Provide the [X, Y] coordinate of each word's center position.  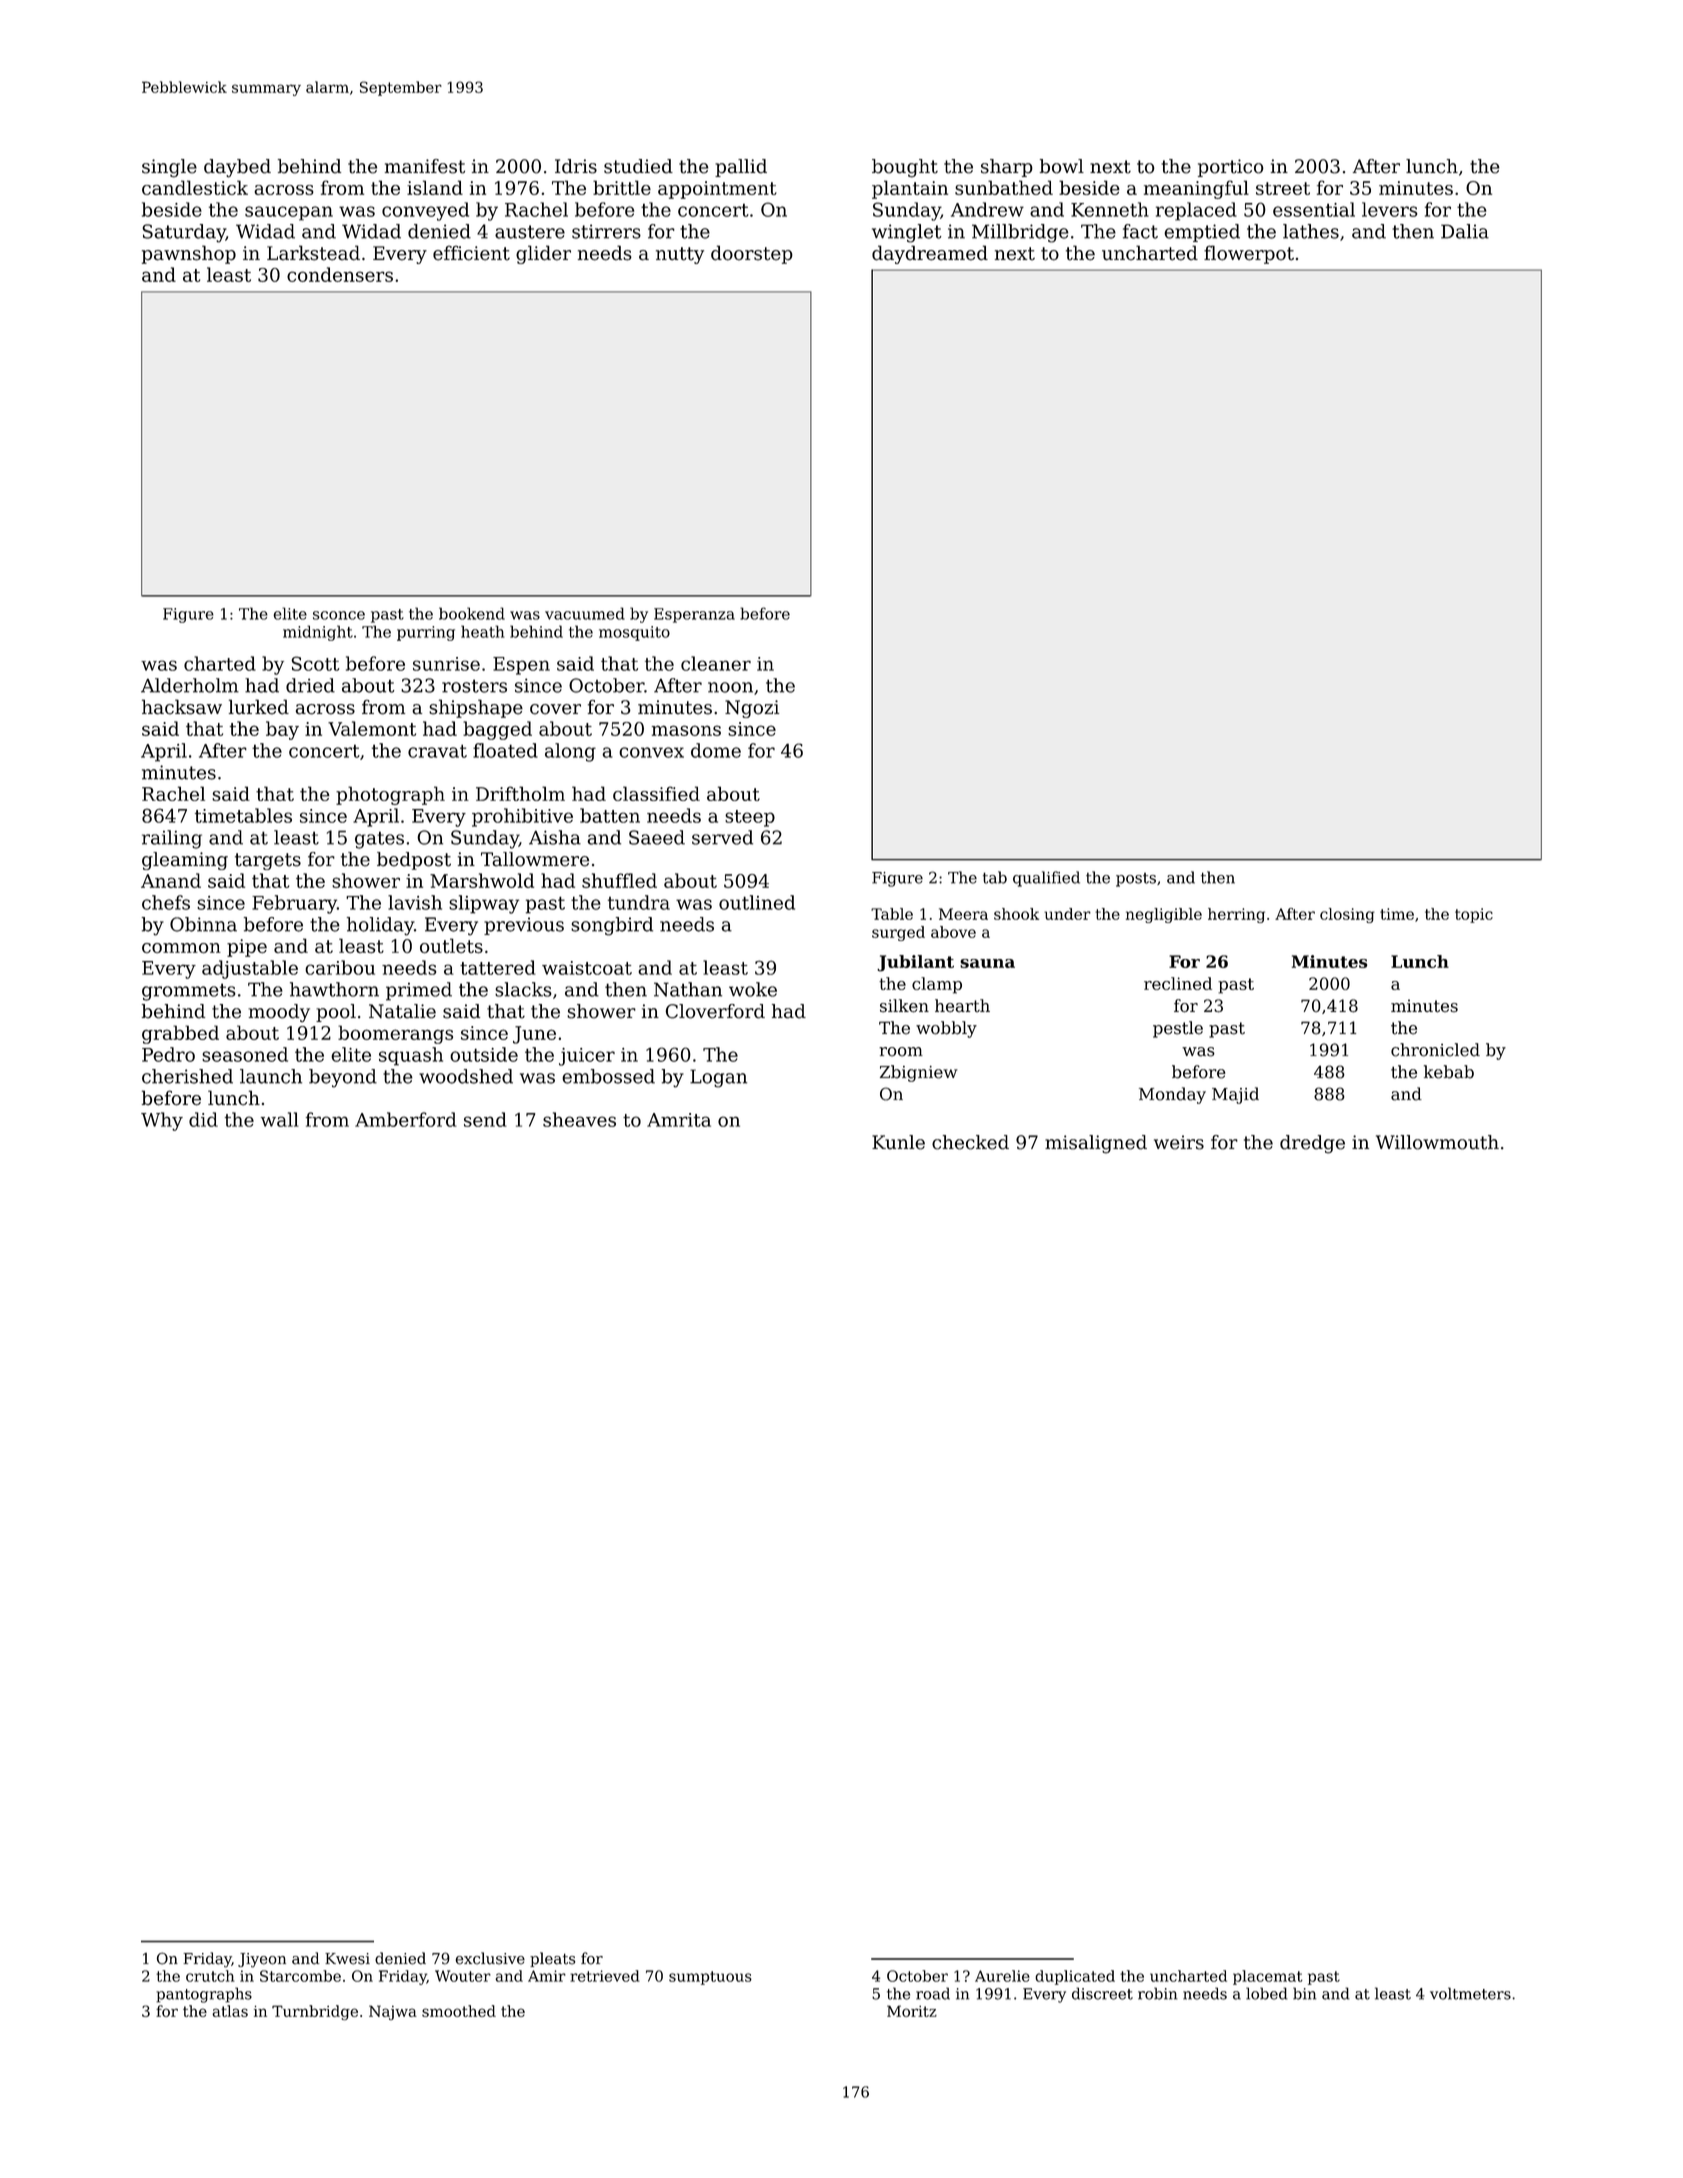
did [203, 1119]
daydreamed [930, 254]
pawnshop [189, 254]
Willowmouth [1437, 1142]
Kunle [898, 1142]
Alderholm [190, 685]
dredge [1312, 1144]
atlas [230, 2011]
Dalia [1465, 231]
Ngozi [752, 709]
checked [970, 1142]
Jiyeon [262, 1960]
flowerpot [1249, 254]
